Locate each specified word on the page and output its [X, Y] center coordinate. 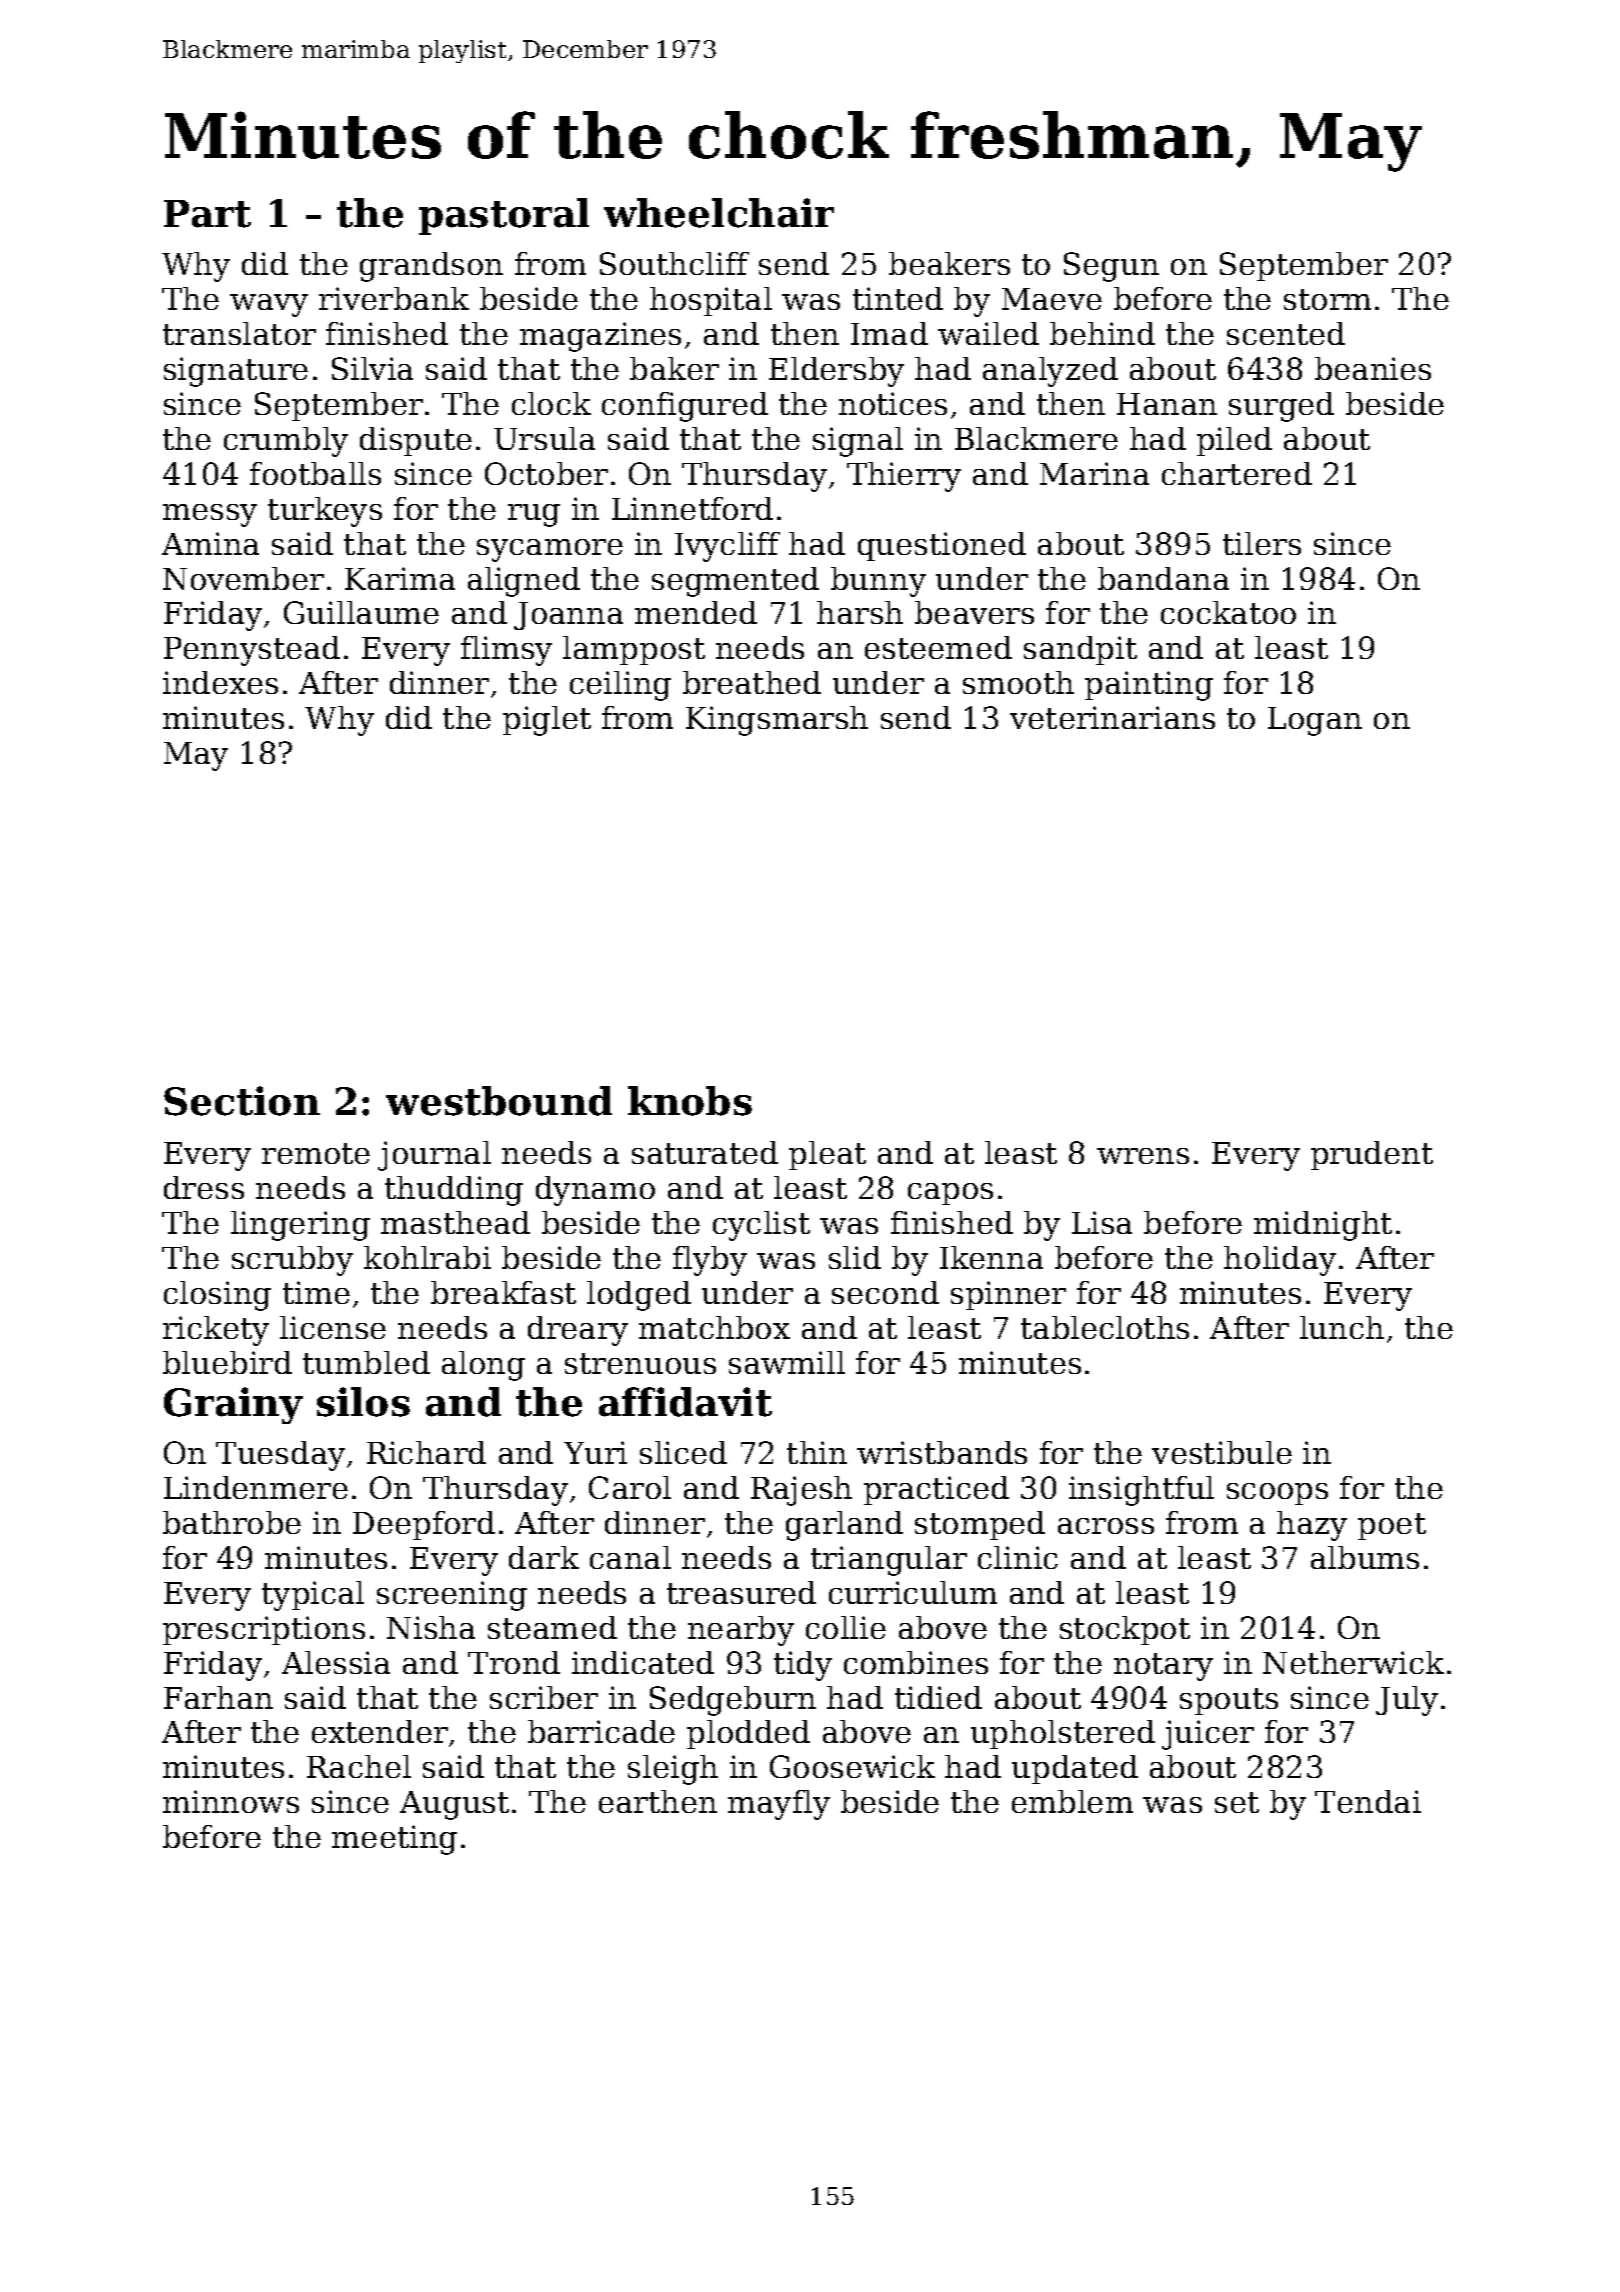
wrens [1143, 1156]
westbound [499, 1101]
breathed [752, 682]
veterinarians [1112, 717]
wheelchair [719, 213]
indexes [220, 682]
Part [207, 214]
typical [313, 1596]
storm [1327, 299]
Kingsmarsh [777, 721]
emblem [1072, 1801]
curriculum [913, 1592]
